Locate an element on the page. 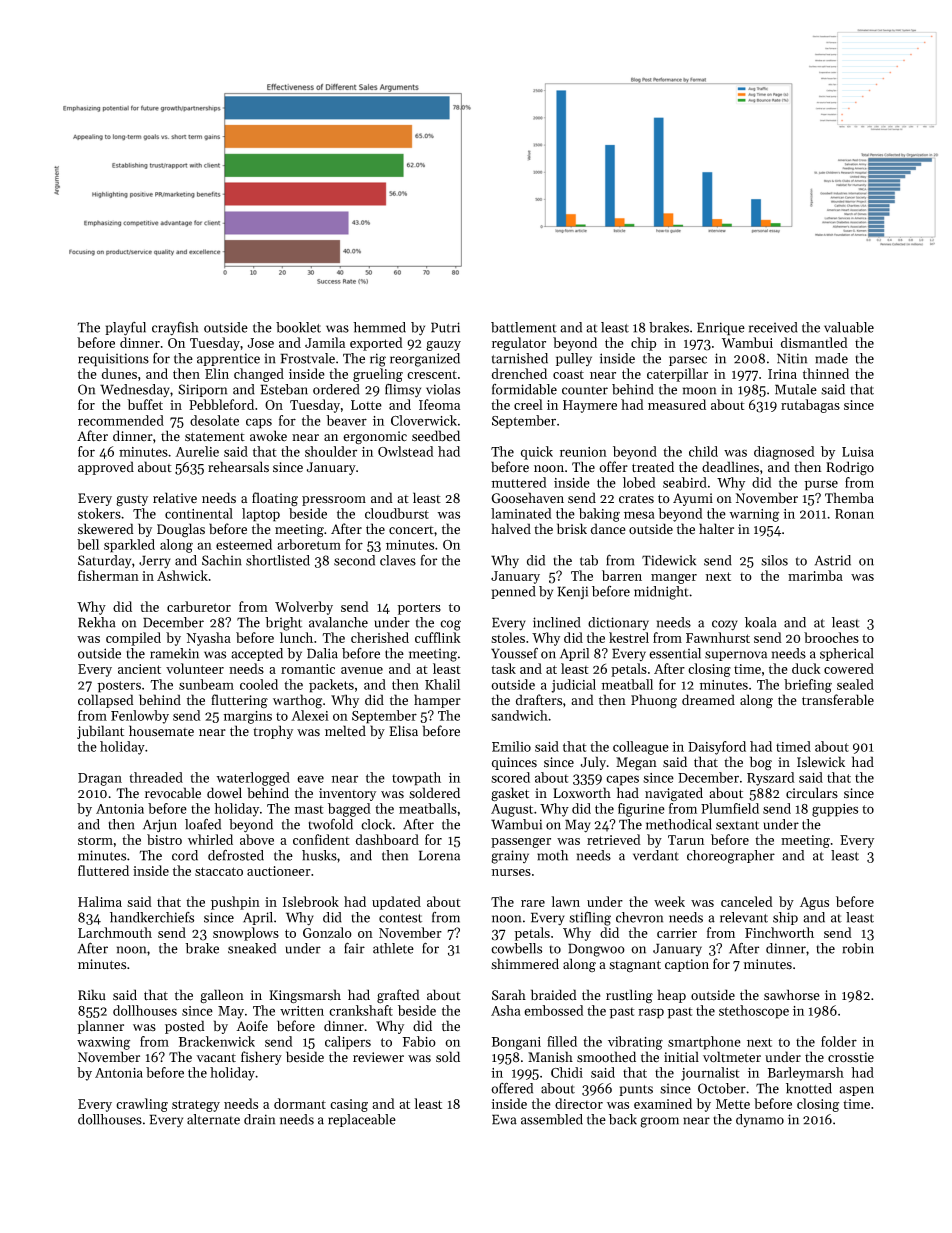 This image has width=952, height=1233. Astrid is located at coordinates (833, 560).
